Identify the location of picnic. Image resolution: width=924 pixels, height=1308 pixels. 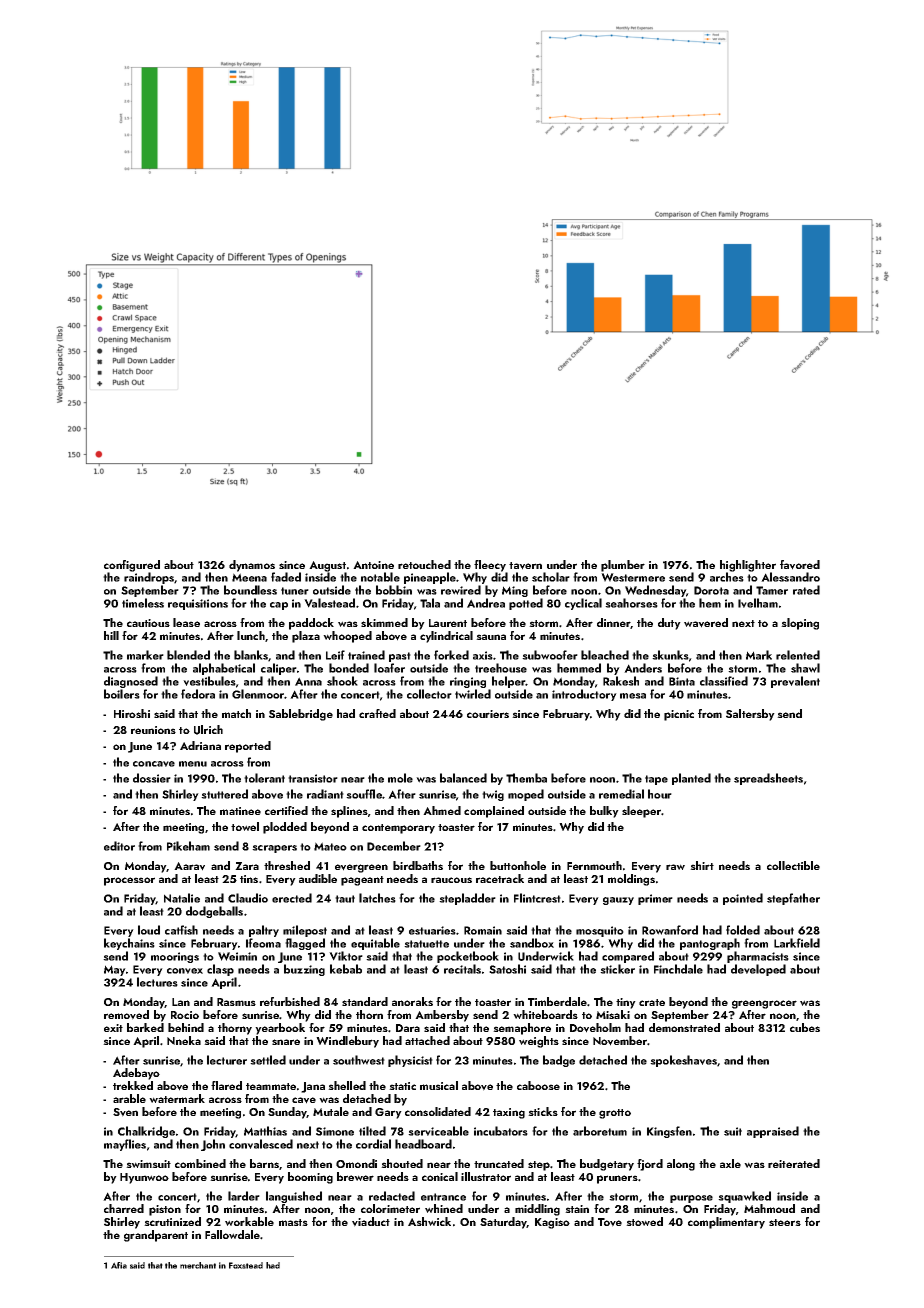
(679, 715).
